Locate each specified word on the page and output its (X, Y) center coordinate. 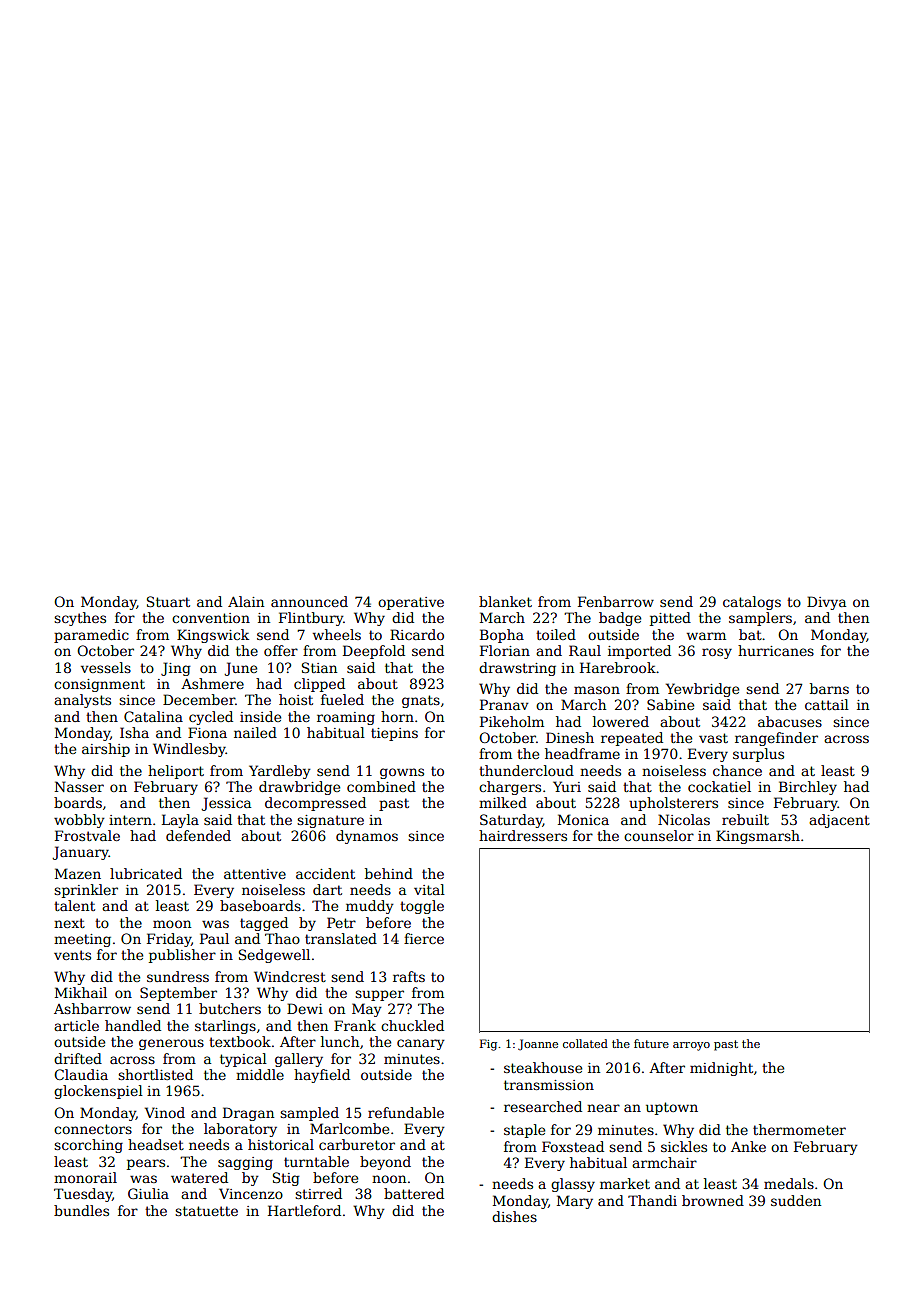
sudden (796, 1200)
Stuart (168, 601)
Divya (826, 603)
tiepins (394, 734)
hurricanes (776, 650)
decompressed (315, 804)
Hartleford (304, 1210)
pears (146, 1164)
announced (309, 601)
